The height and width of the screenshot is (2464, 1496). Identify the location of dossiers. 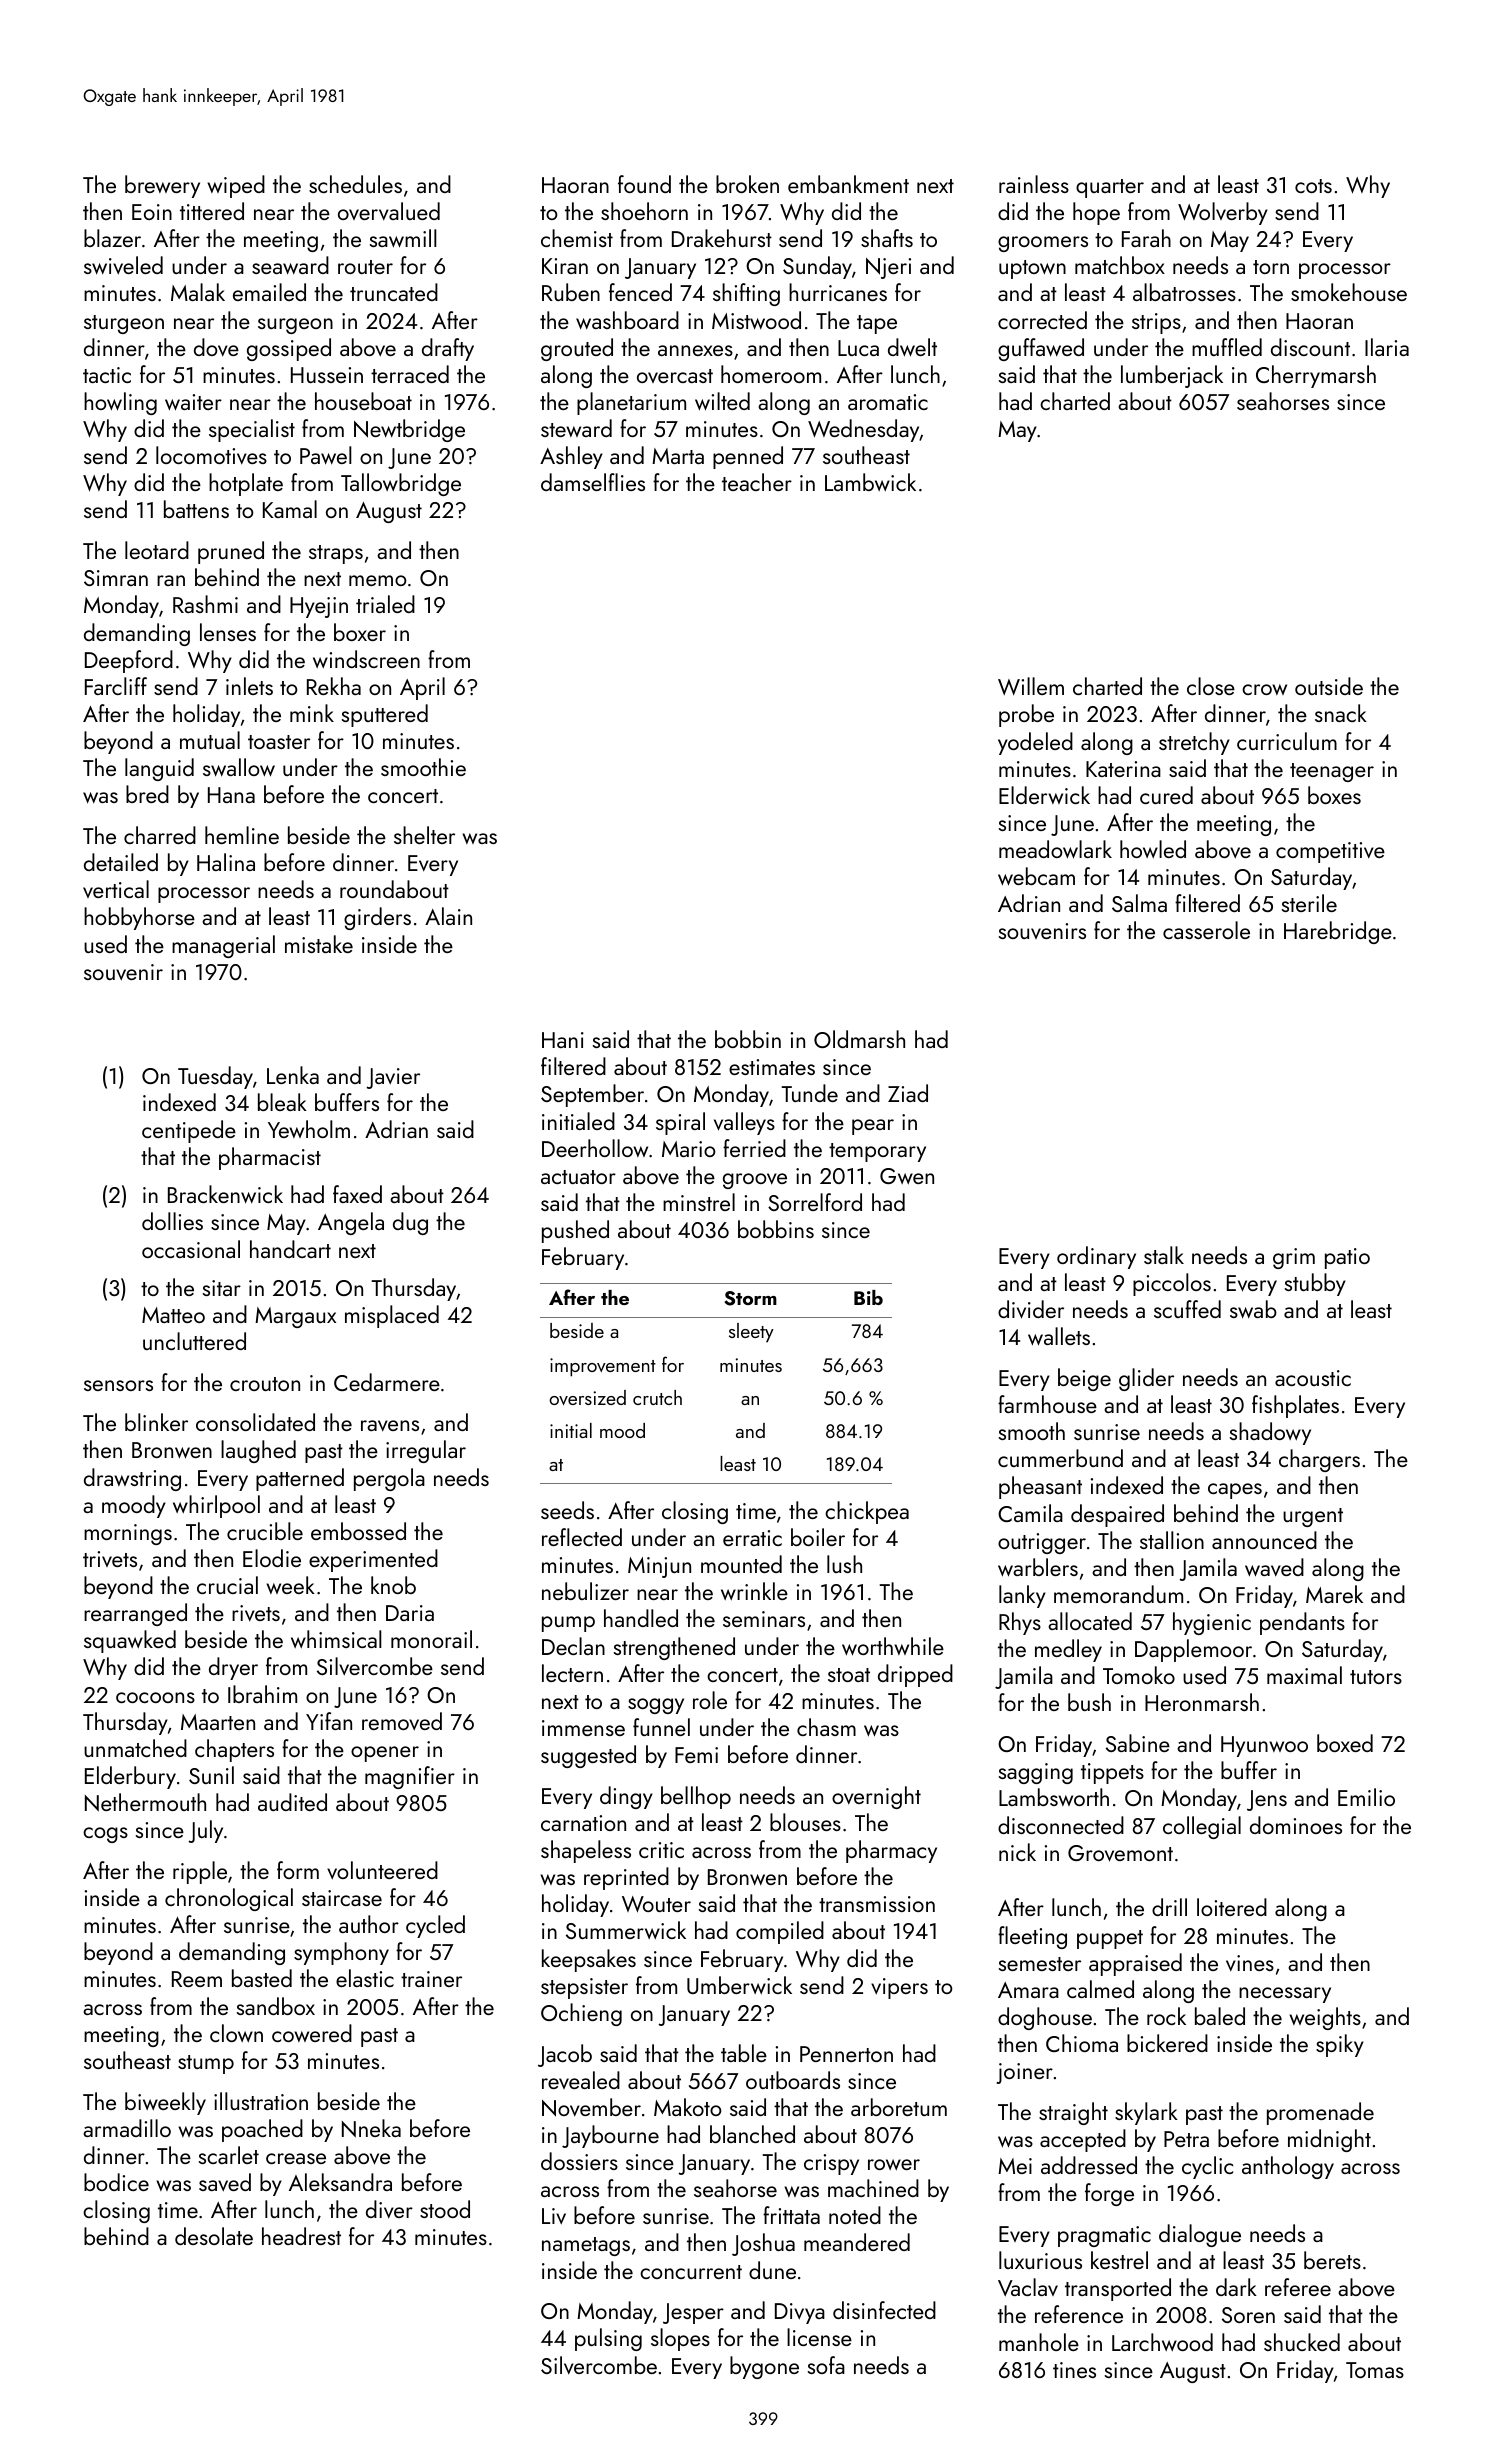
(579, 2161).
